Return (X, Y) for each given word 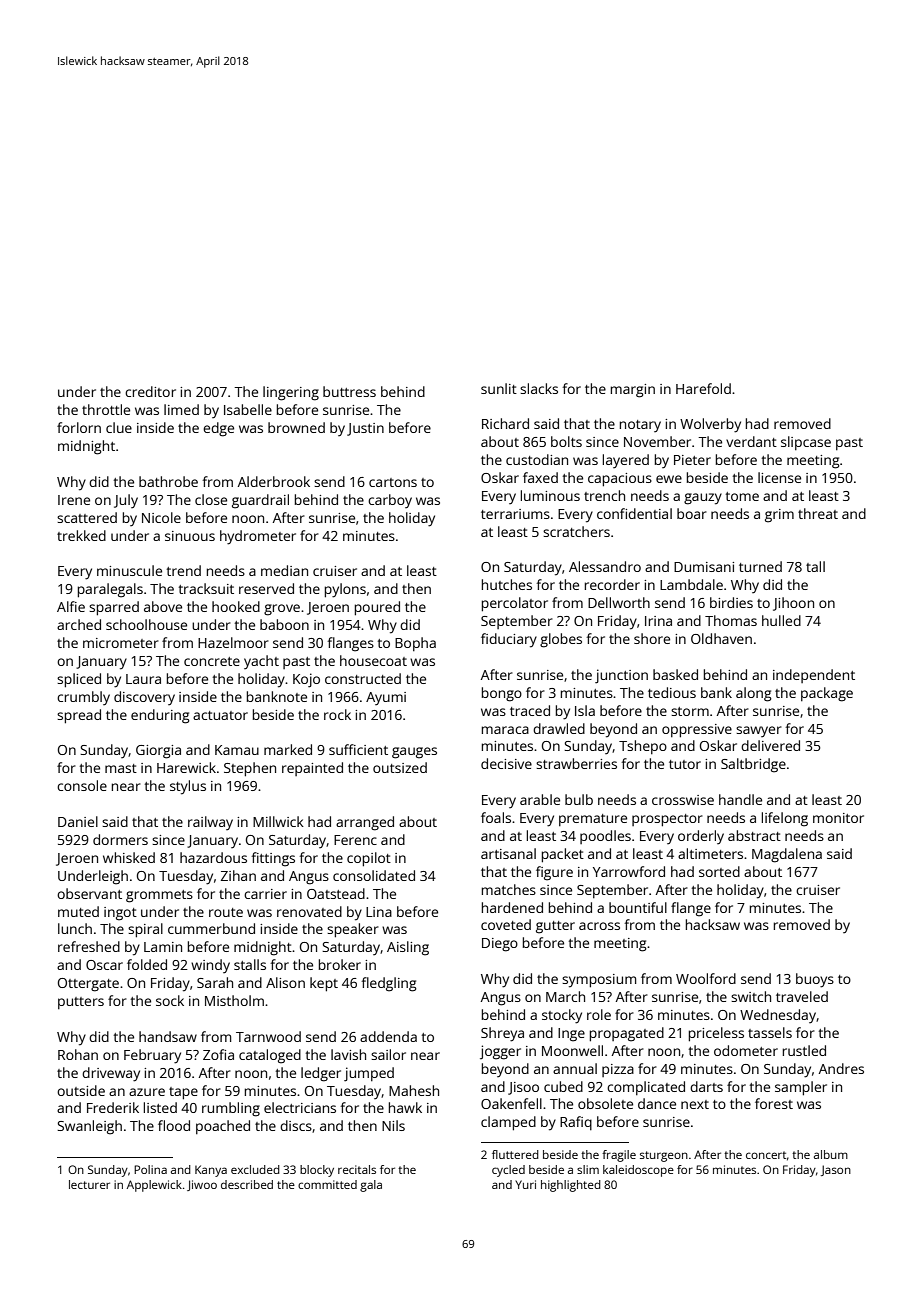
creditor (150, 391)
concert (766, 1155)
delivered (770, 745)
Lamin (163, 947)
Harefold (703, 388)
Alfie (71, 606)
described (247, 1184)
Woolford (706, 978)
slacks (539, 388)
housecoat (373, 660)
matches (509, 889)
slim (588, 1169)
